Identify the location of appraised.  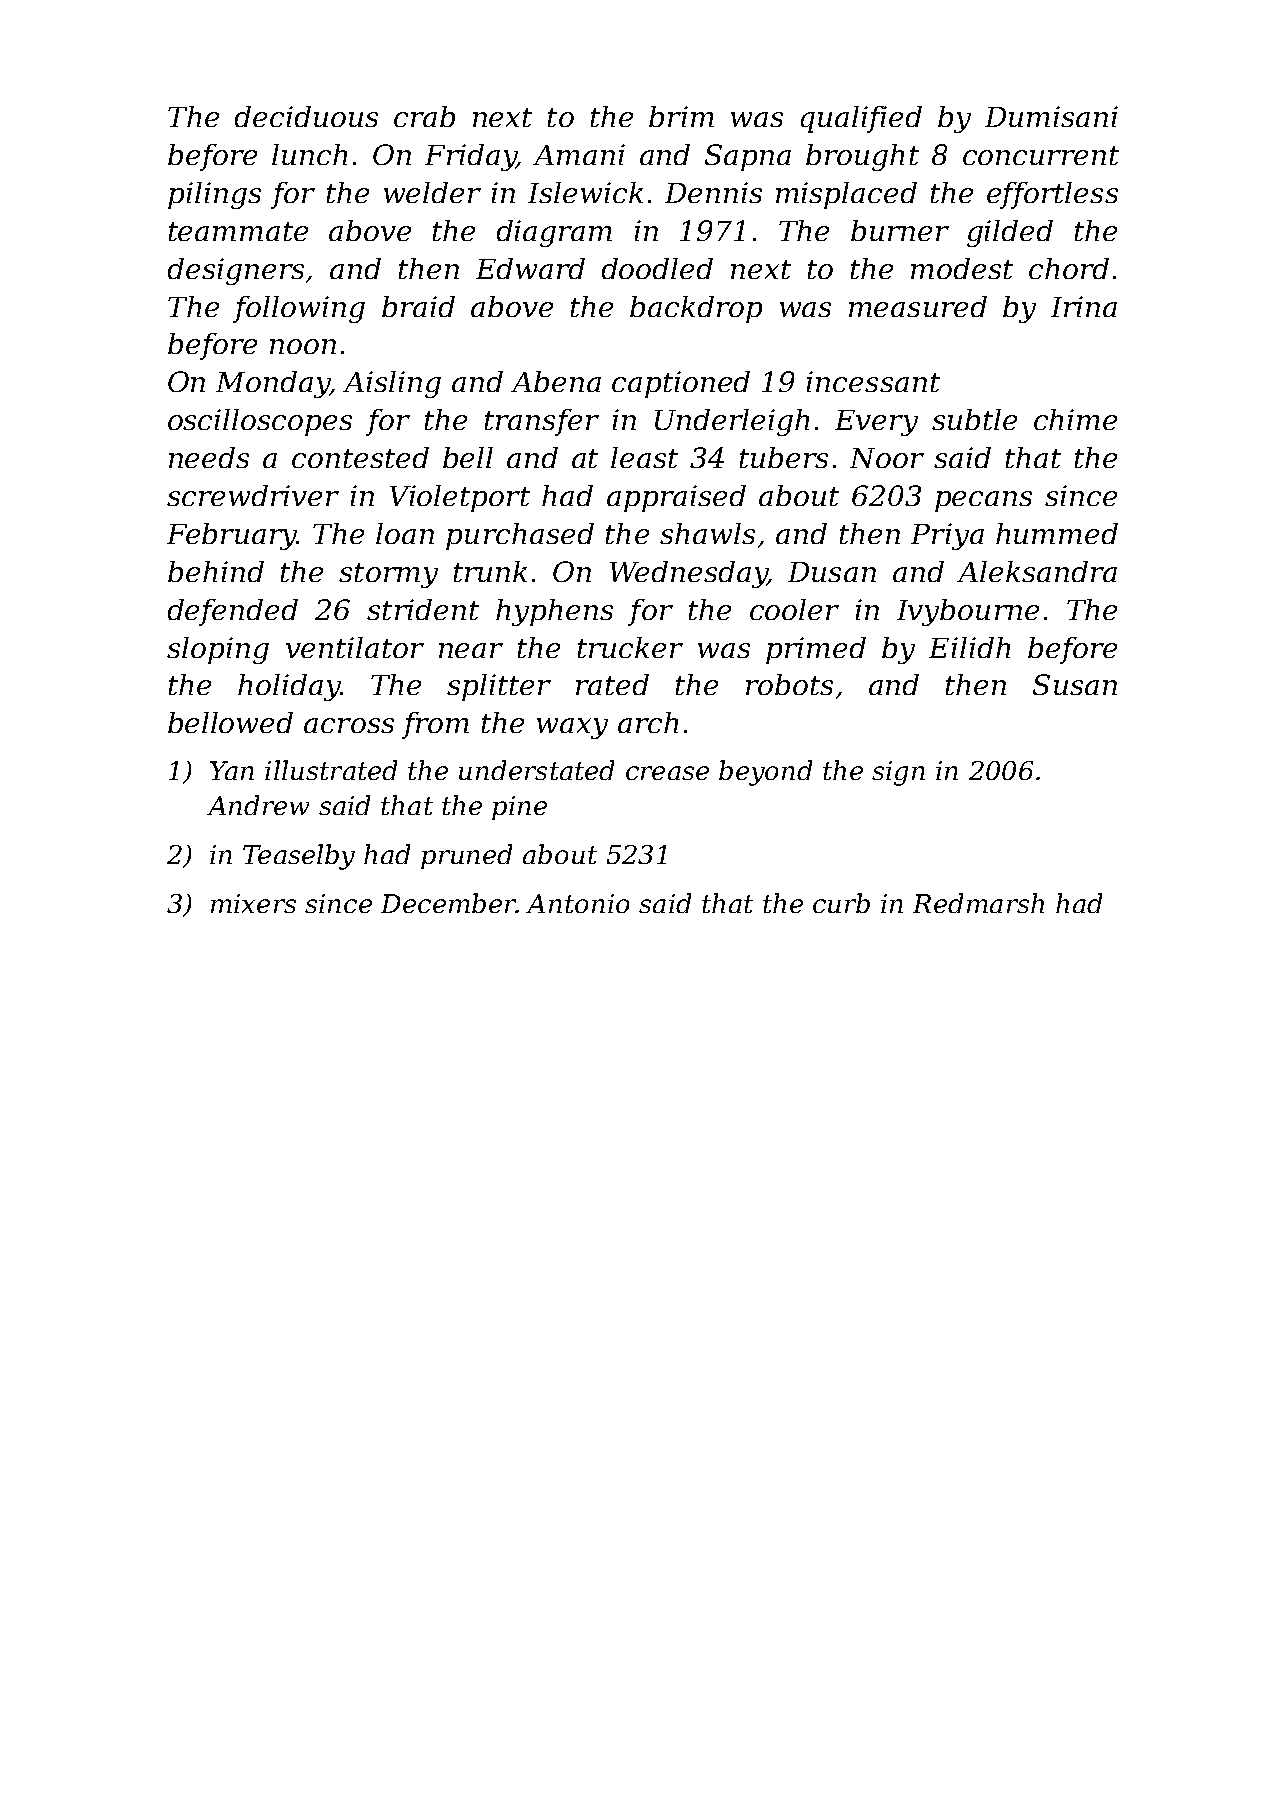
(676, 498).
